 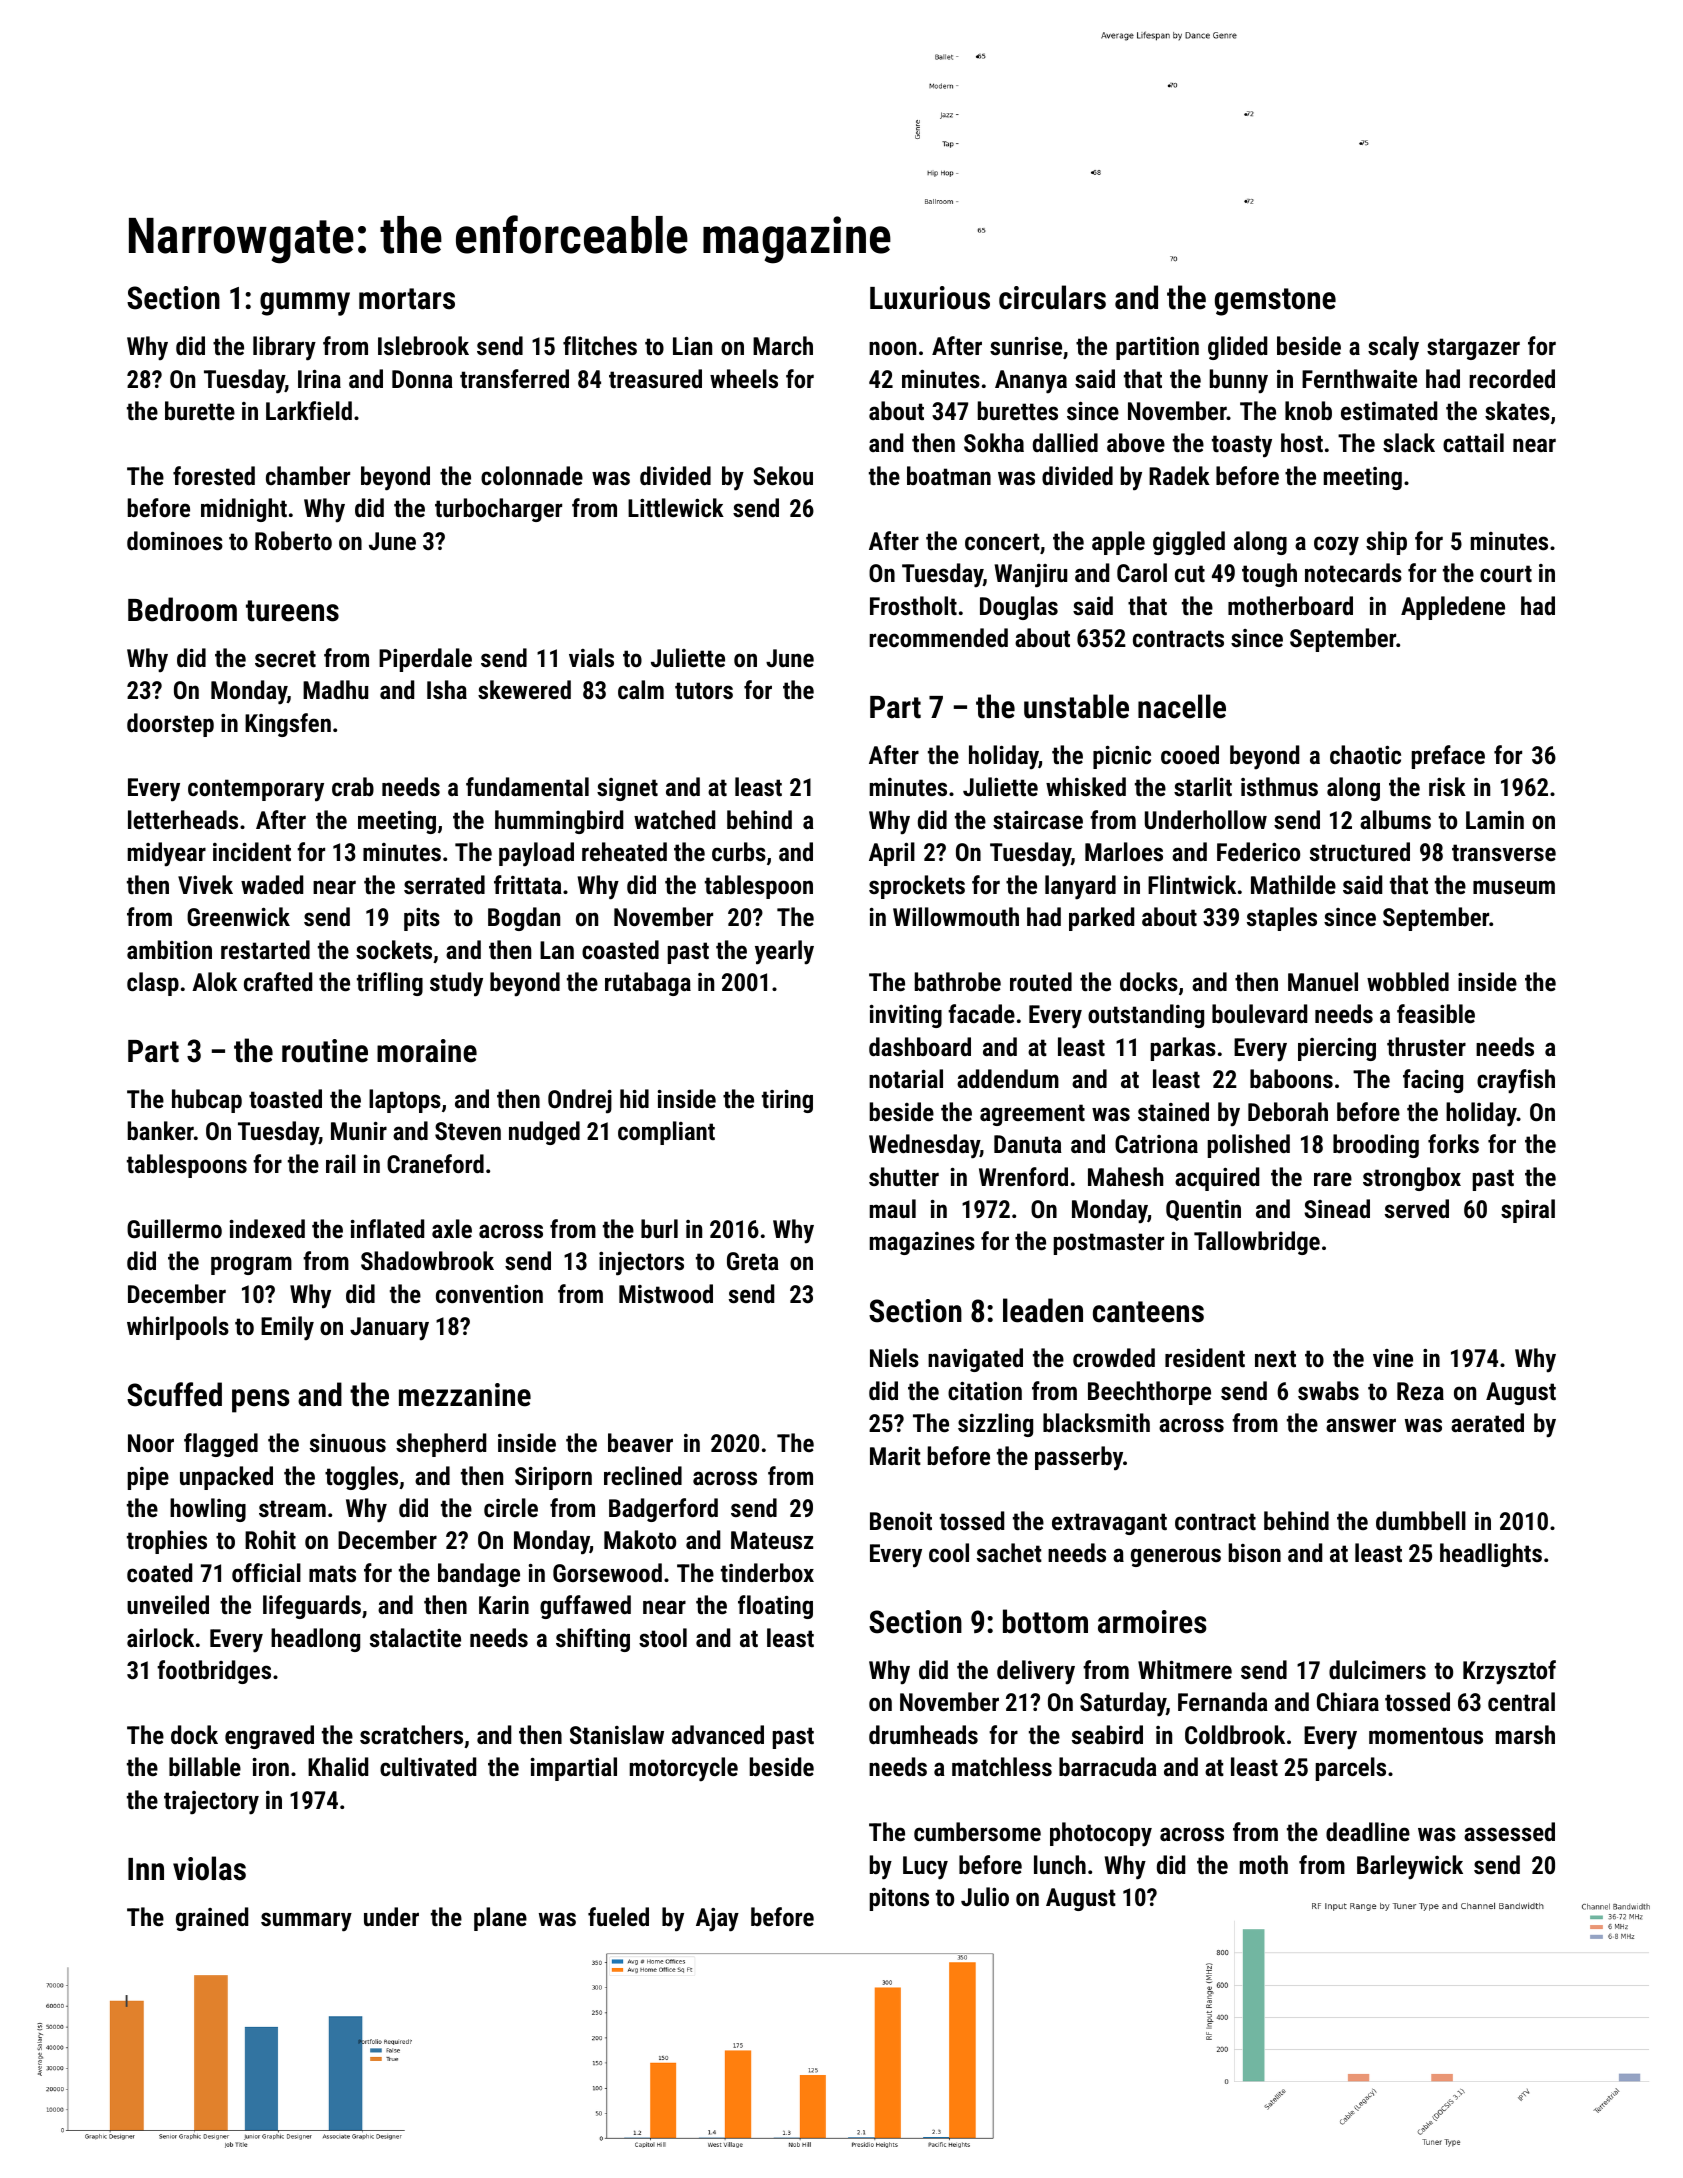 I want to click on notecards, so click(x=1353, y=572).
